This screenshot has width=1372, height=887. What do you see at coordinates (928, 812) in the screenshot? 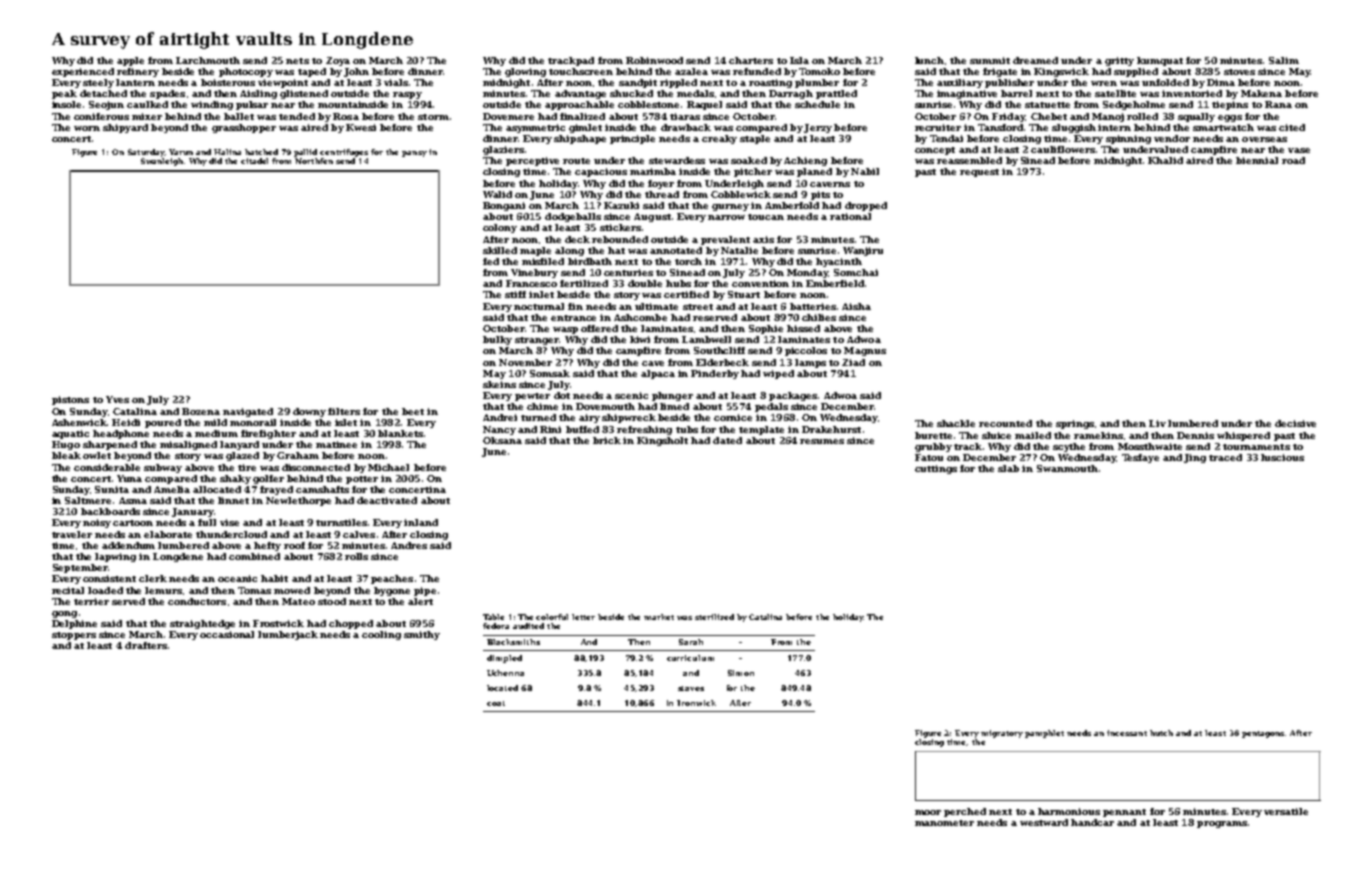
I see `moor` at bounding box center [928, 812].
